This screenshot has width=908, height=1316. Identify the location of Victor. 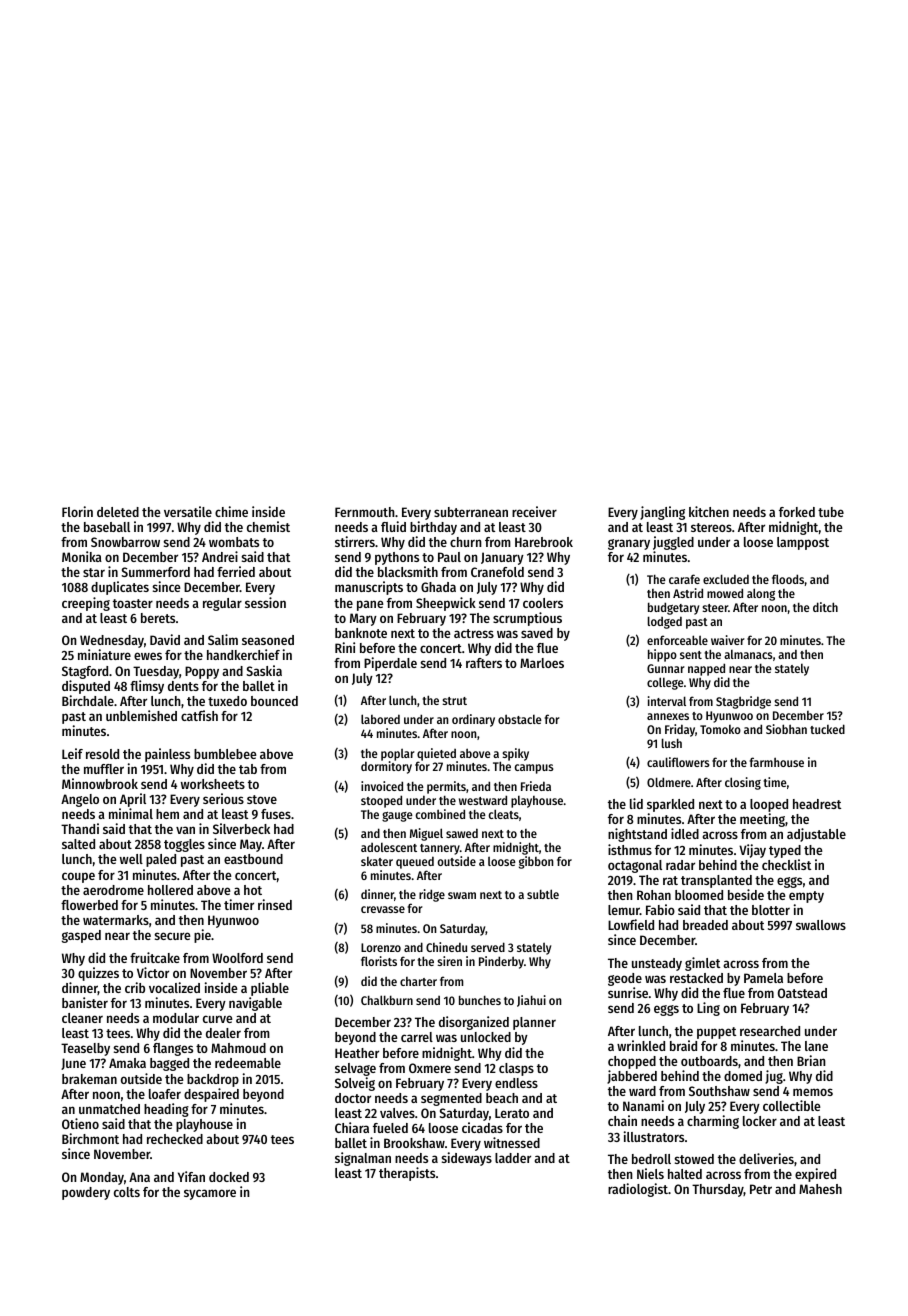
(153, 972).
